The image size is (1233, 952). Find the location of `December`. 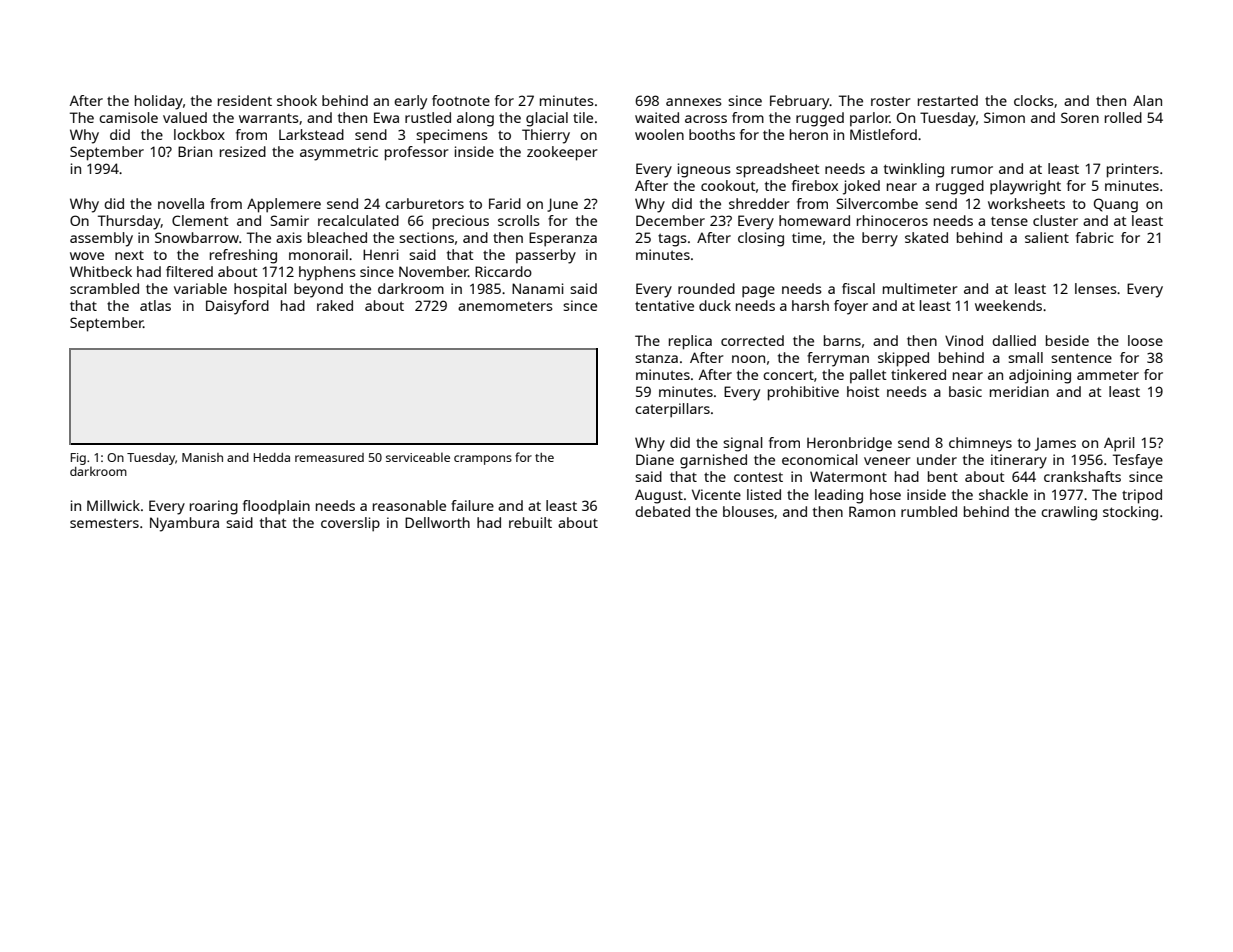

December is located at coordinates (670, 220).
